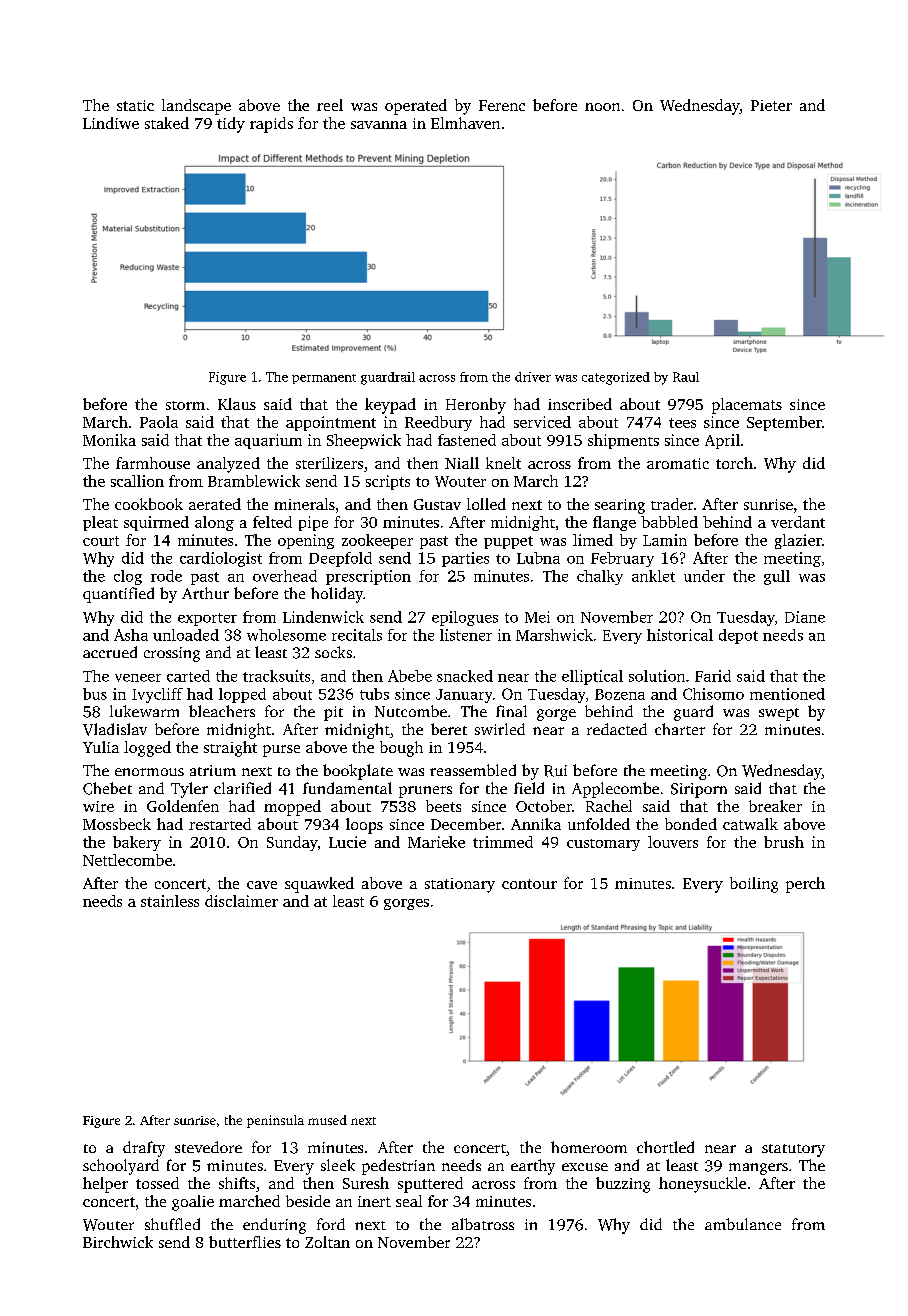 This screenshot has width=908, height=1316. Describe the element at coordinates (188, 676) in the screenshot. I see `carted` at that location.
